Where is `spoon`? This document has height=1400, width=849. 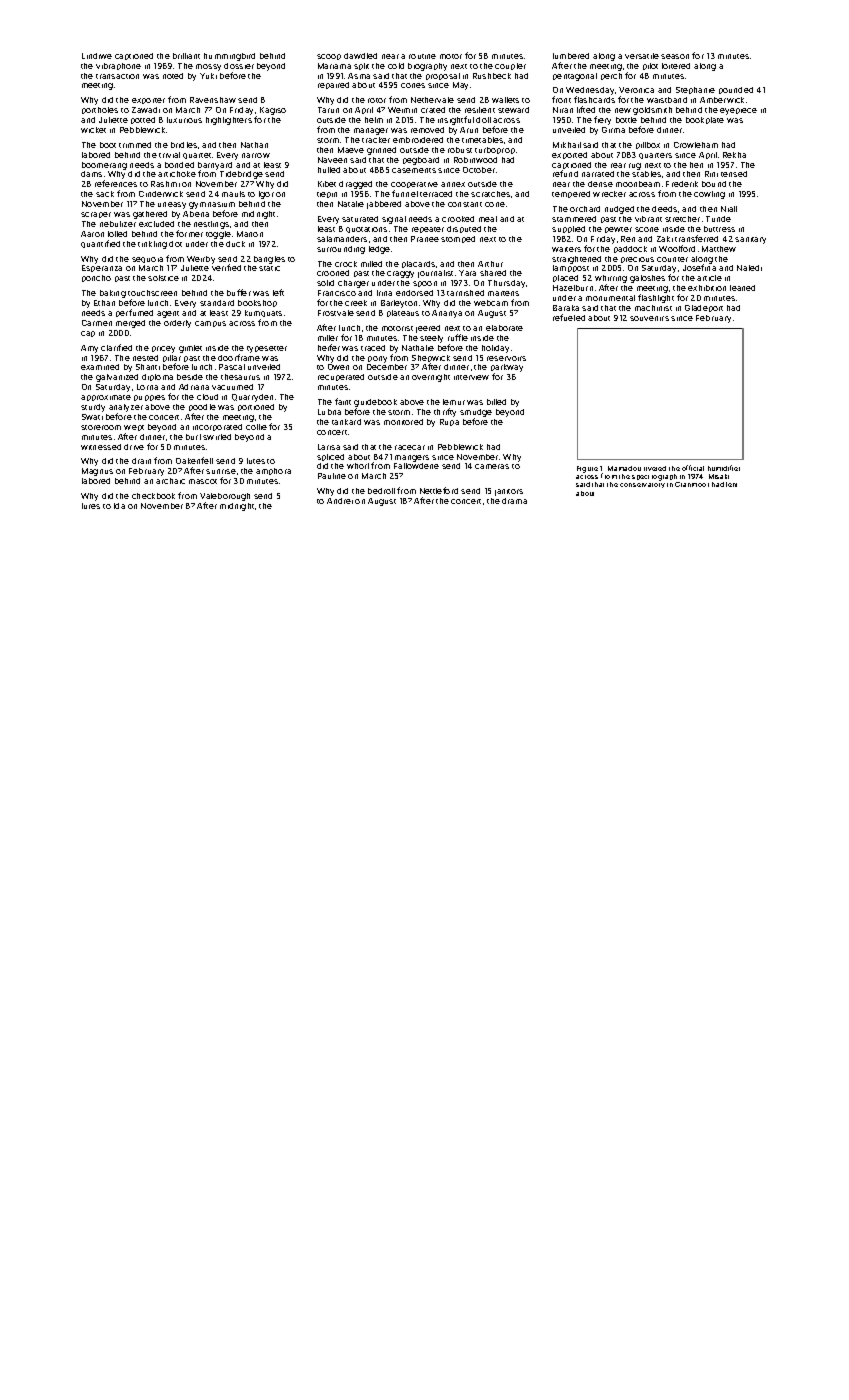 spoon is located at coordinates (425, 284).
